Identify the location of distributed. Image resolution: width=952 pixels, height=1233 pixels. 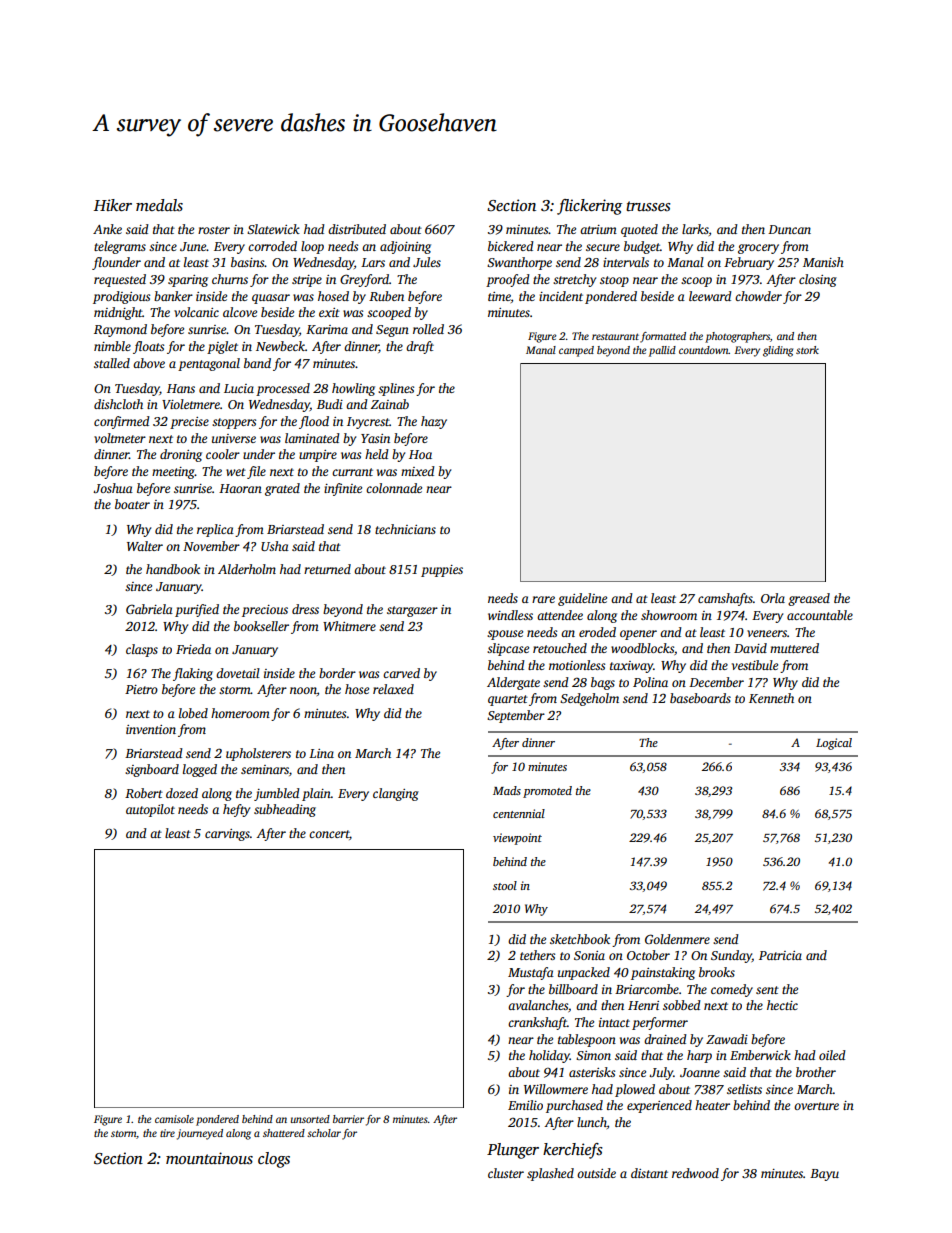
(357, 229).
